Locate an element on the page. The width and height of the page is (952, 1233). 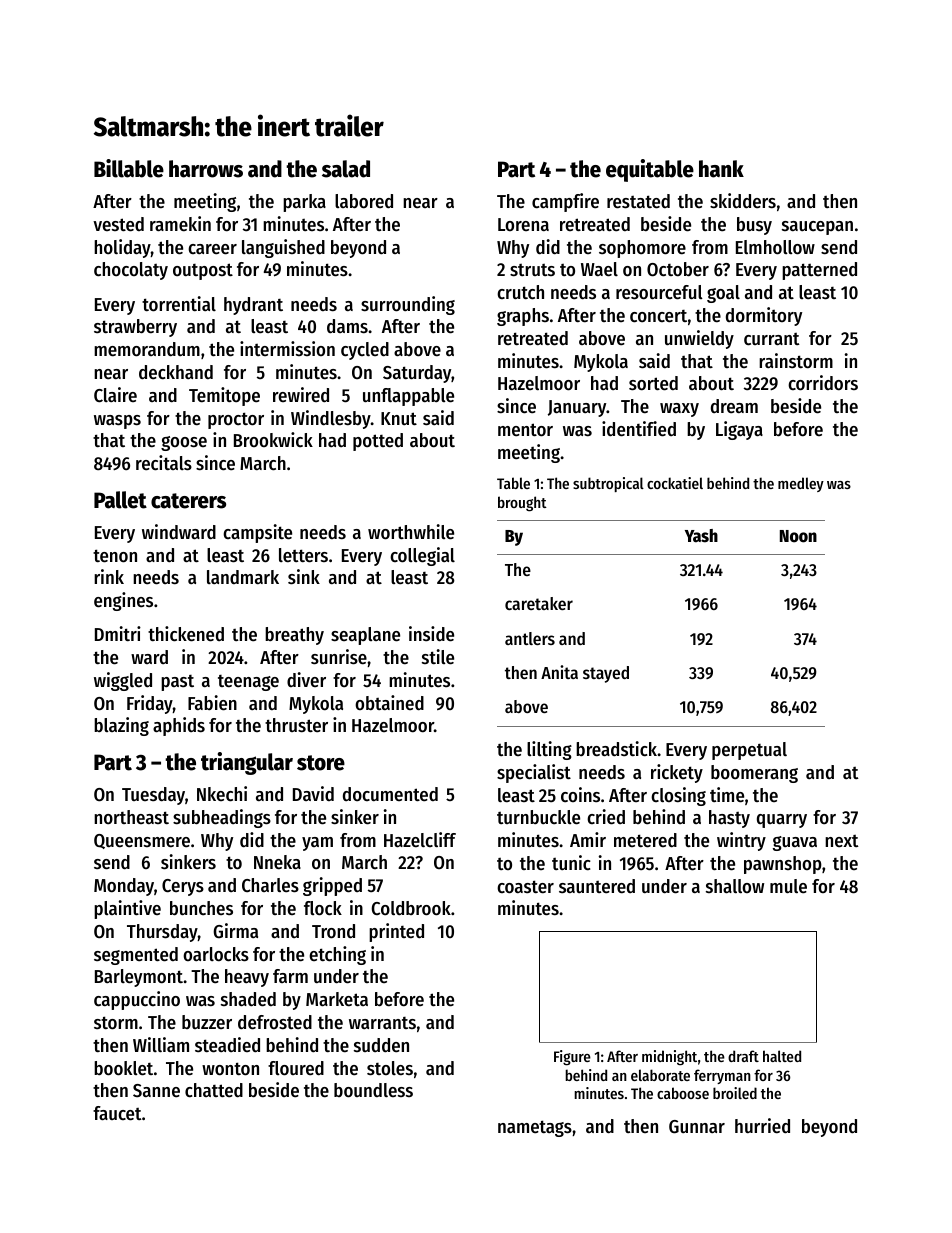
Noon is located at coordinates (798, 536).
